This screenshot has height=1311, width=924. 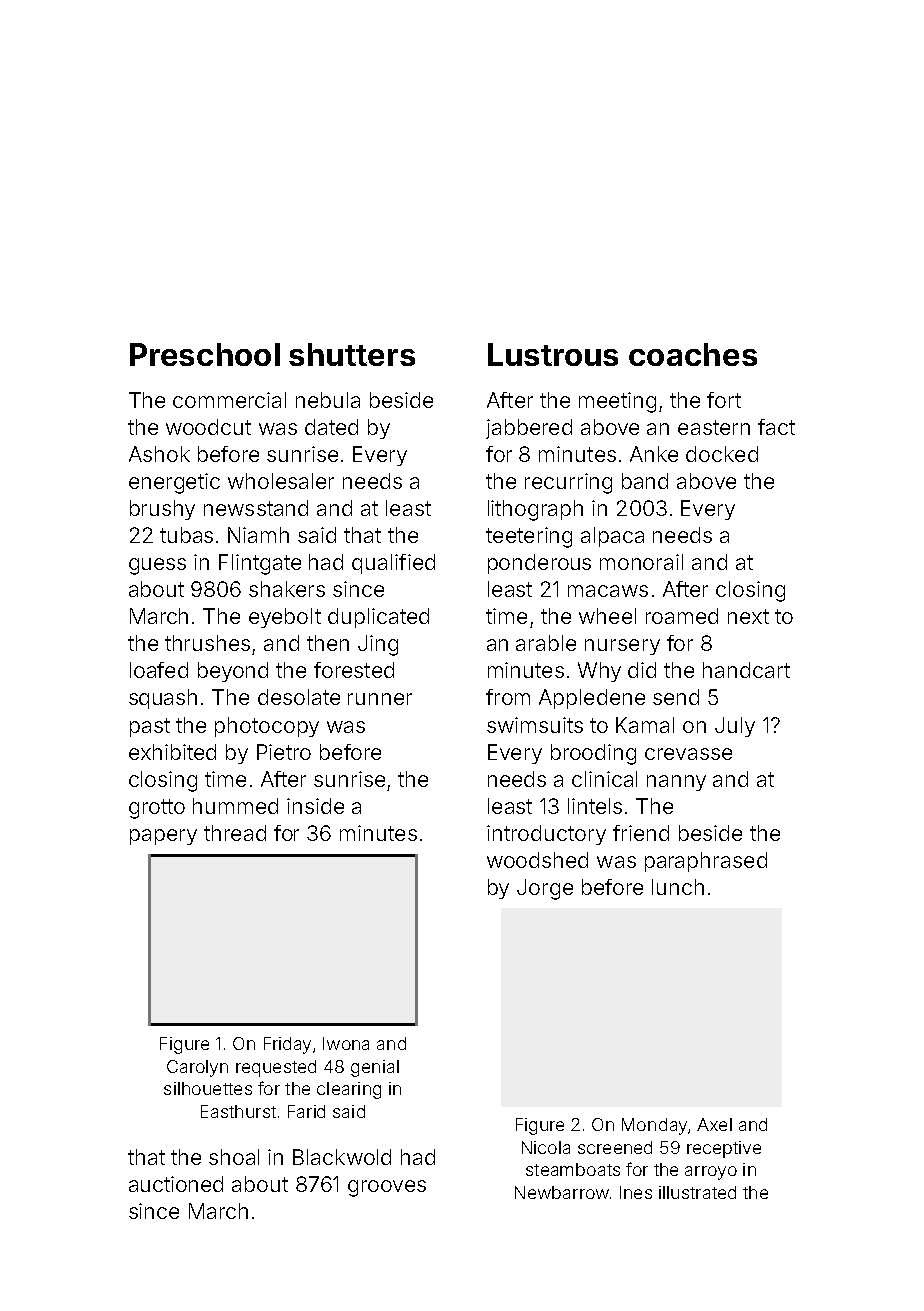 What do you see at coordinates (163, 699) in the screenshot?
I see `squash` at bounding box center [163, 699].
